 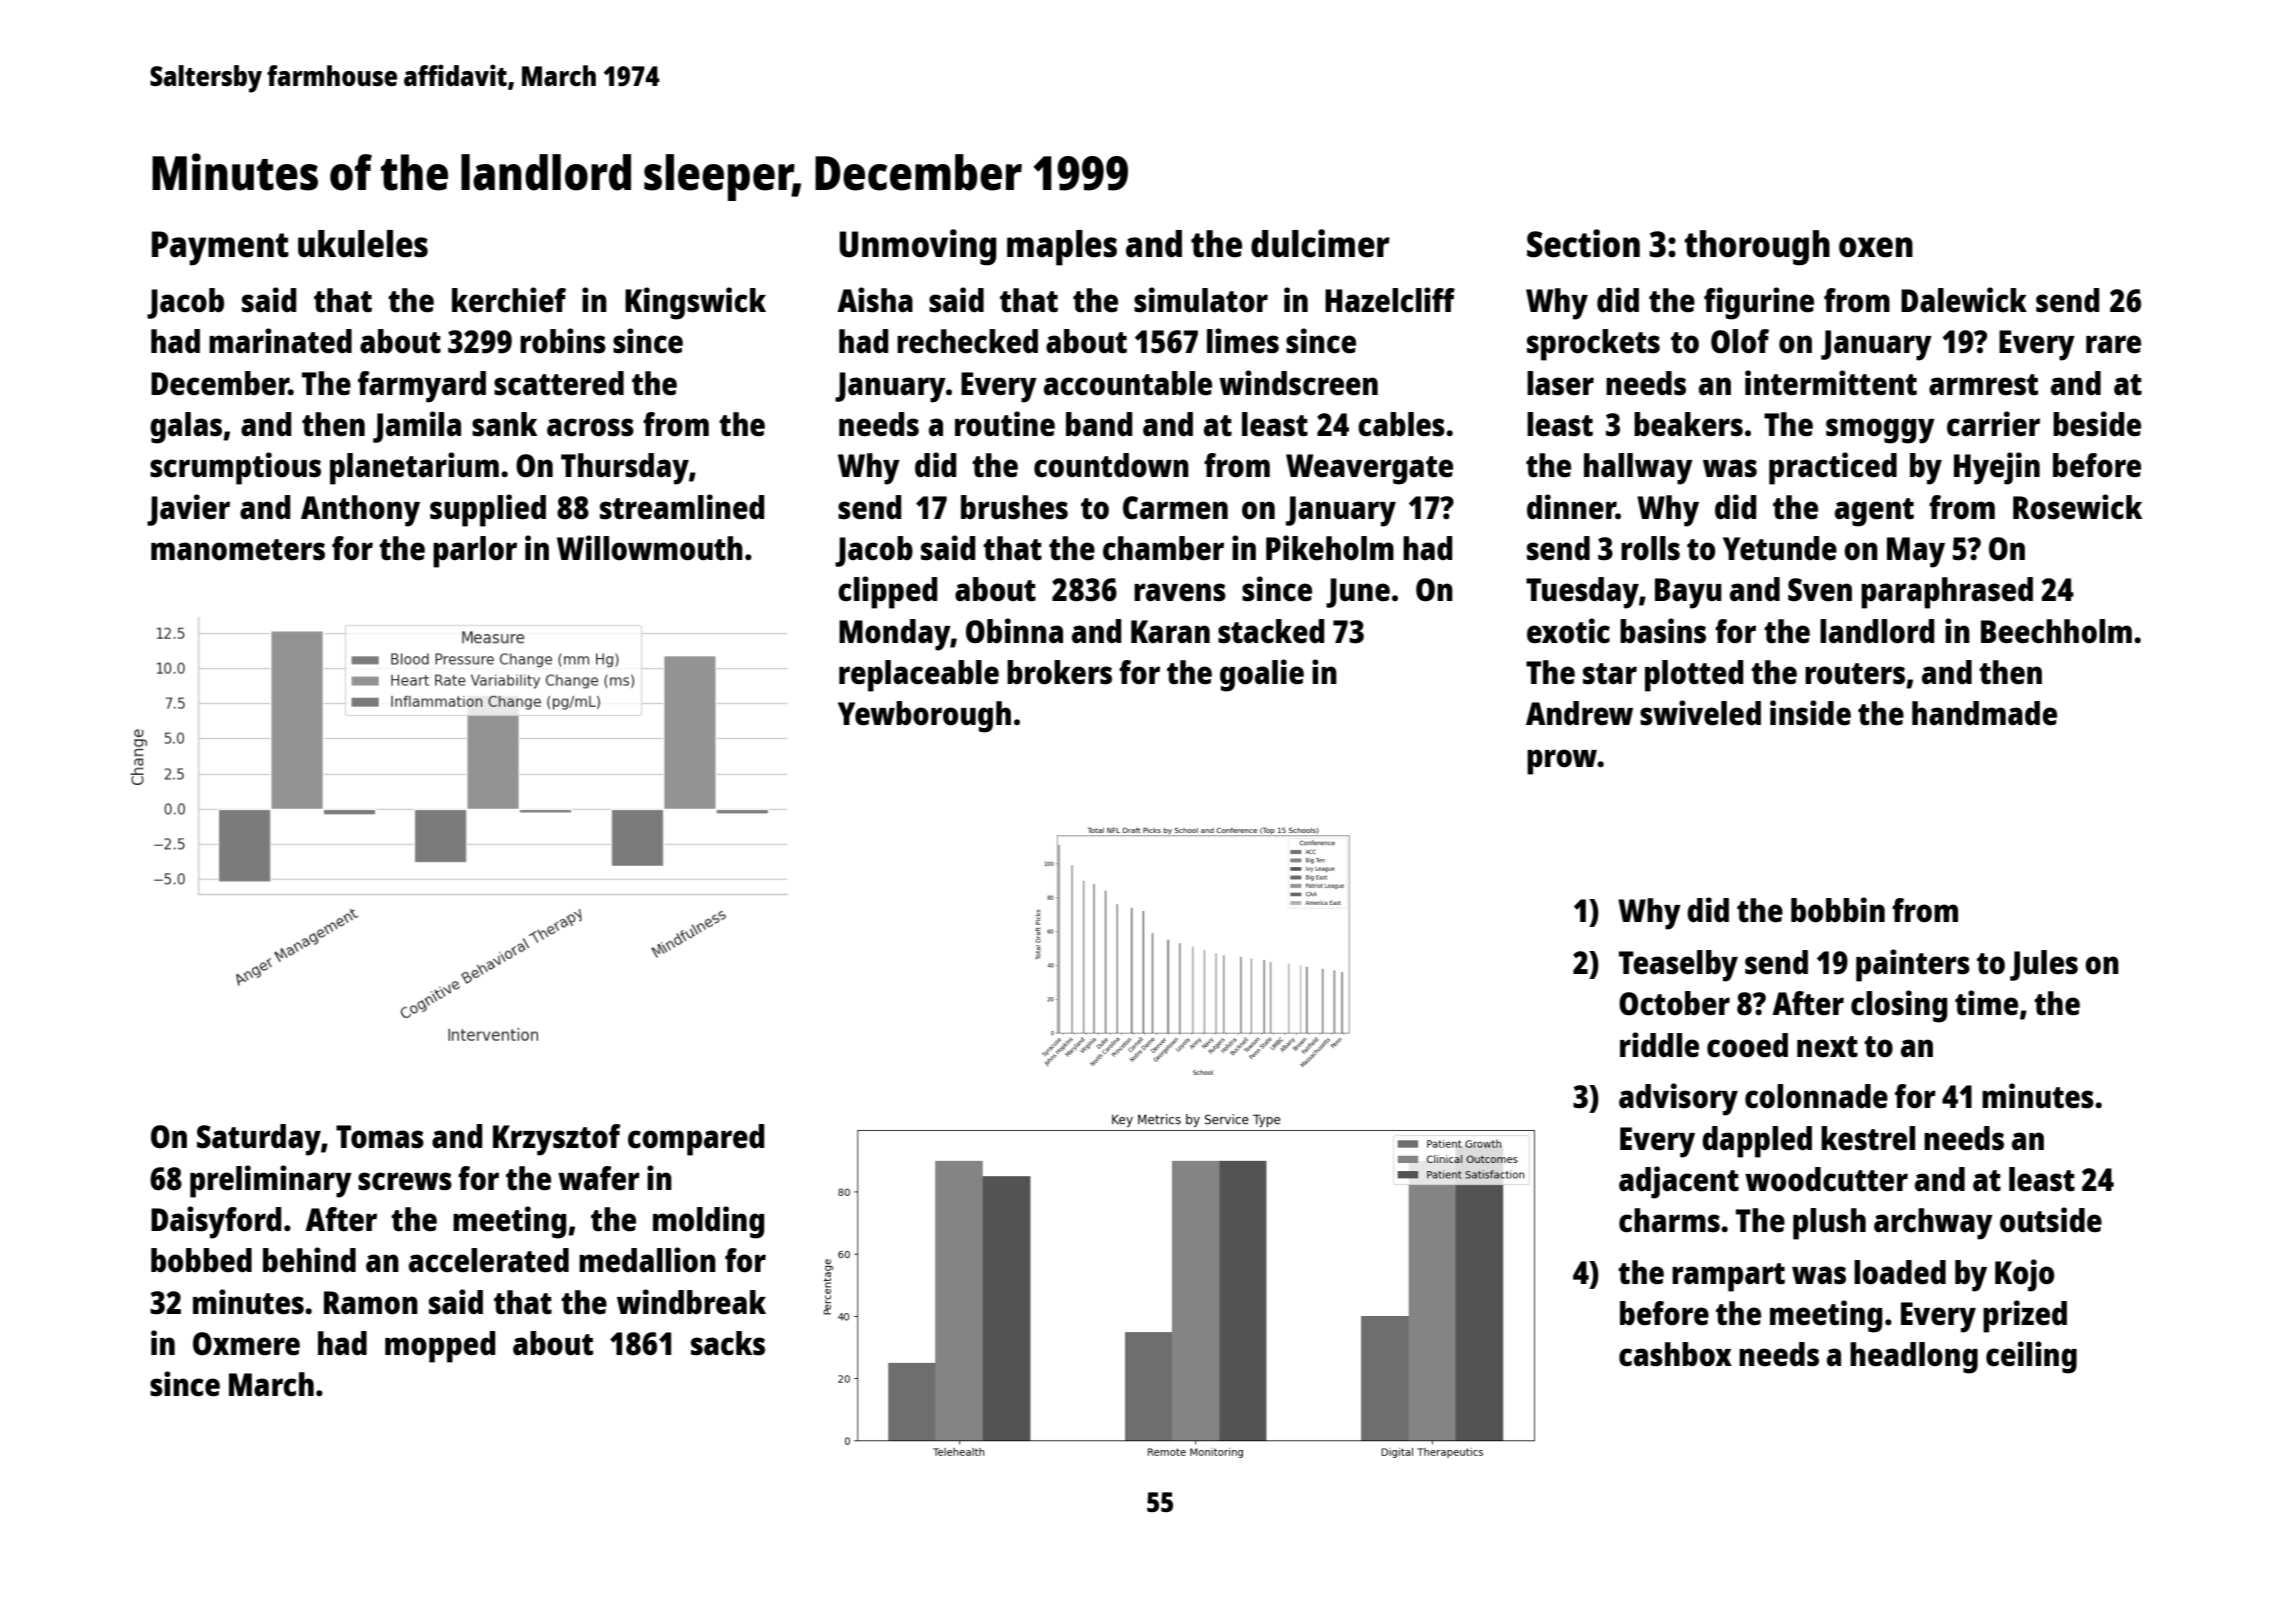 I want to click on Hazelcliff, so click(x=1390, y=300).
